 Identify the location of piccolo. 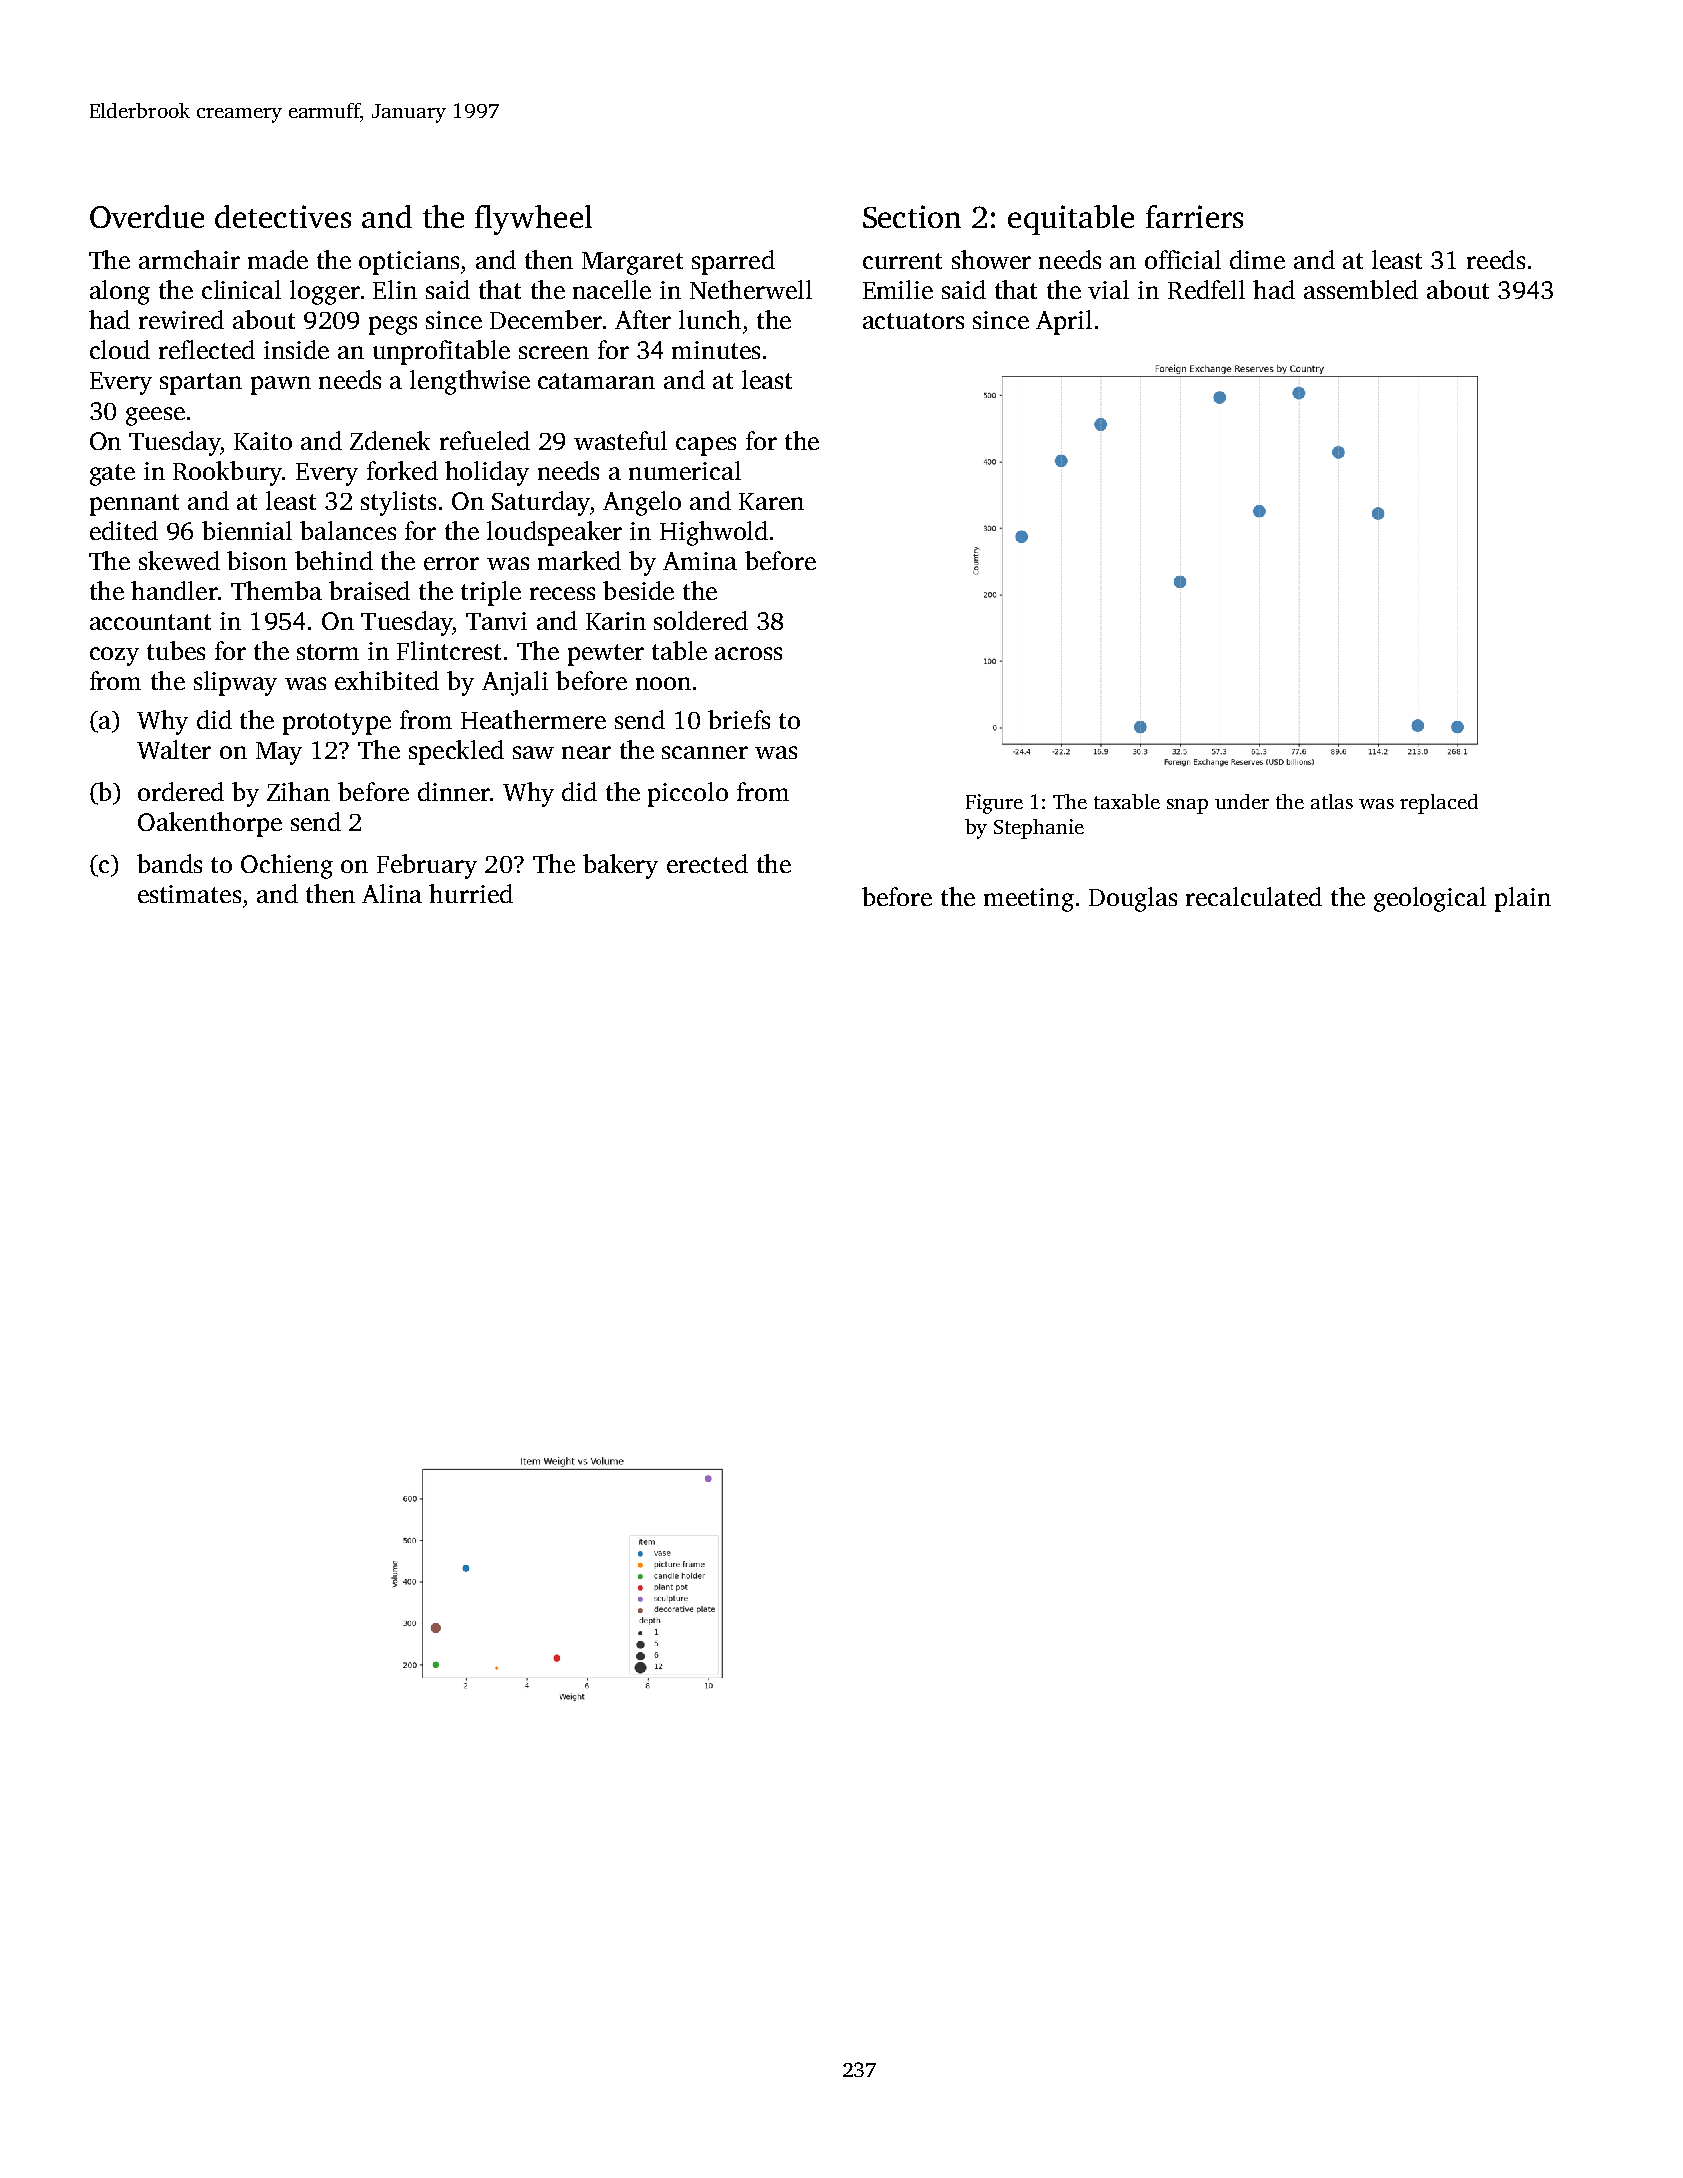
(688, 794).
